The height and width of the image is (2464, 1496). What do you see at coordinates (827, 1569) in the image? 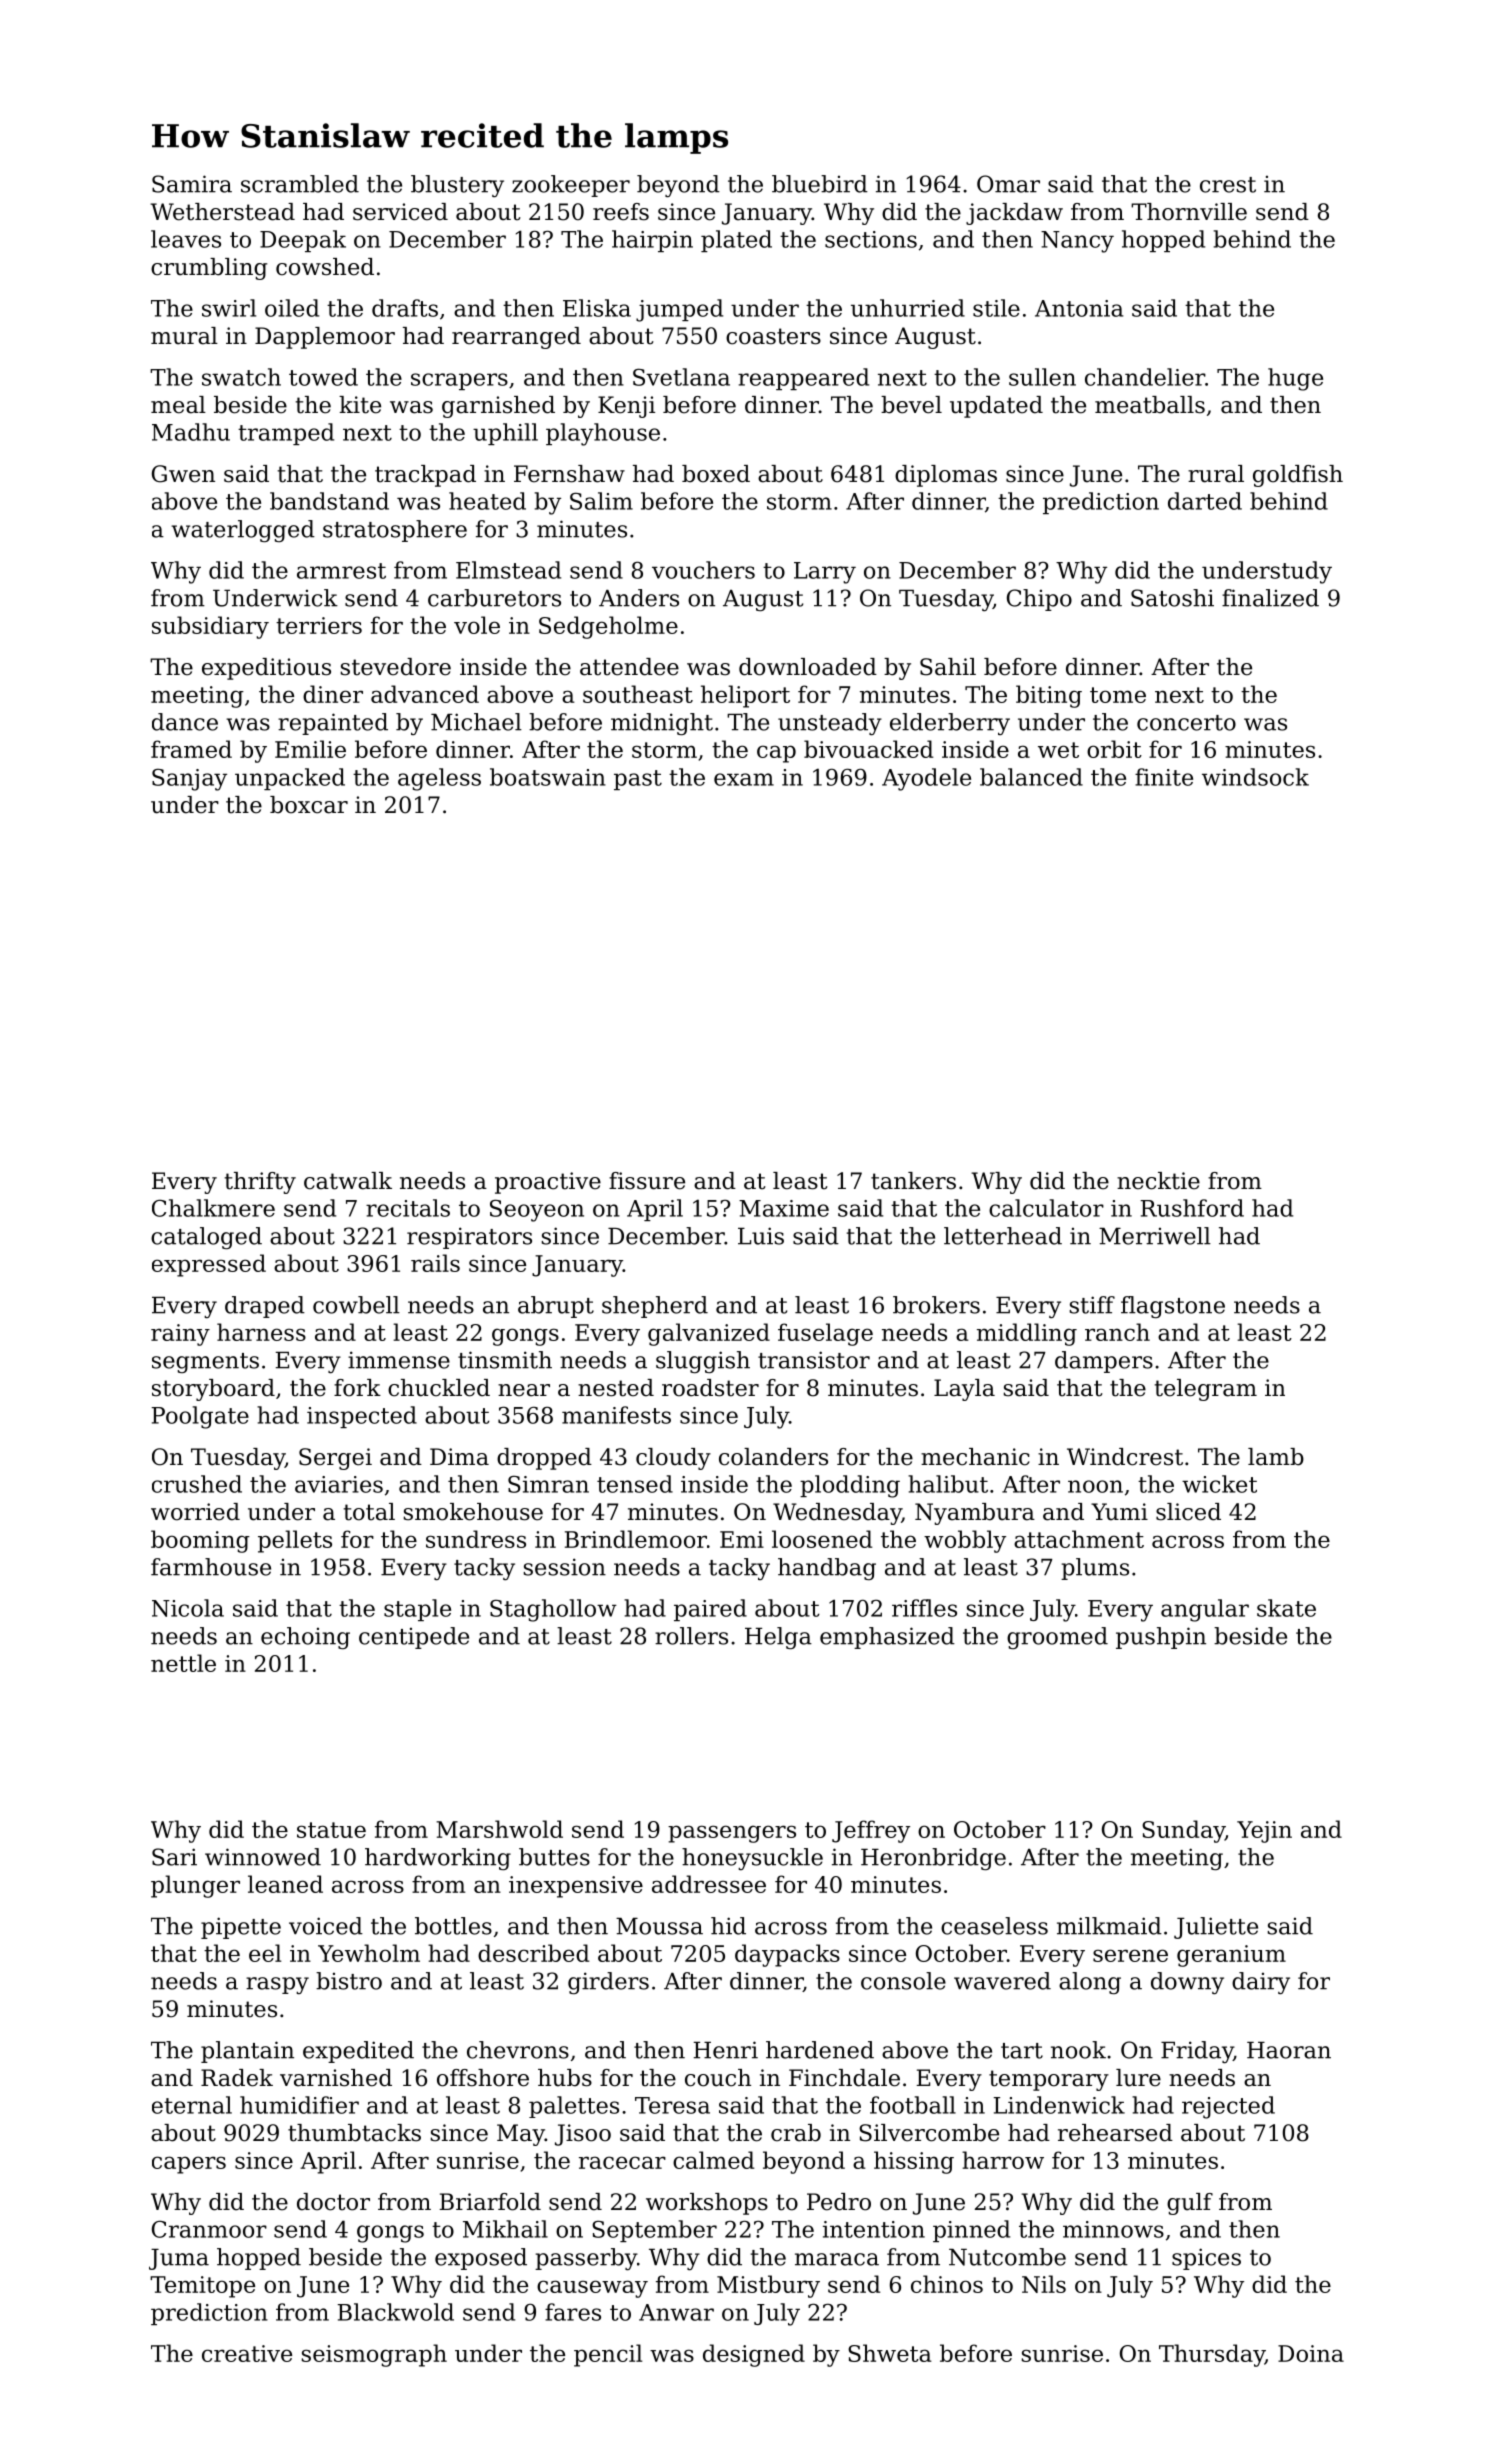
I see `handbag` at bounding box center [827, 1569].
